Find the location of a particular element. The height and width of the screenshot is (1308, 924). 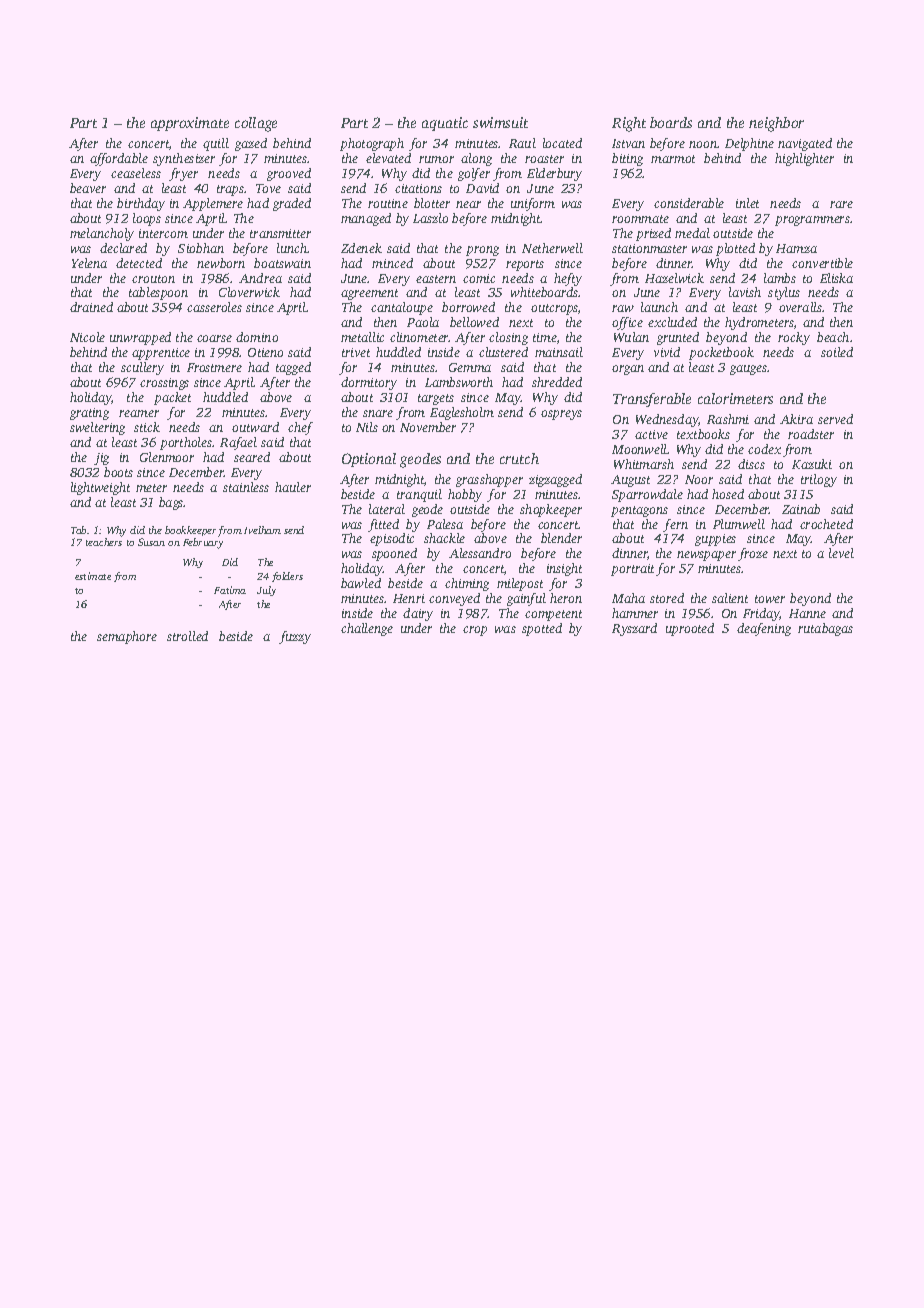

level is located at coordinates (841, 553).
